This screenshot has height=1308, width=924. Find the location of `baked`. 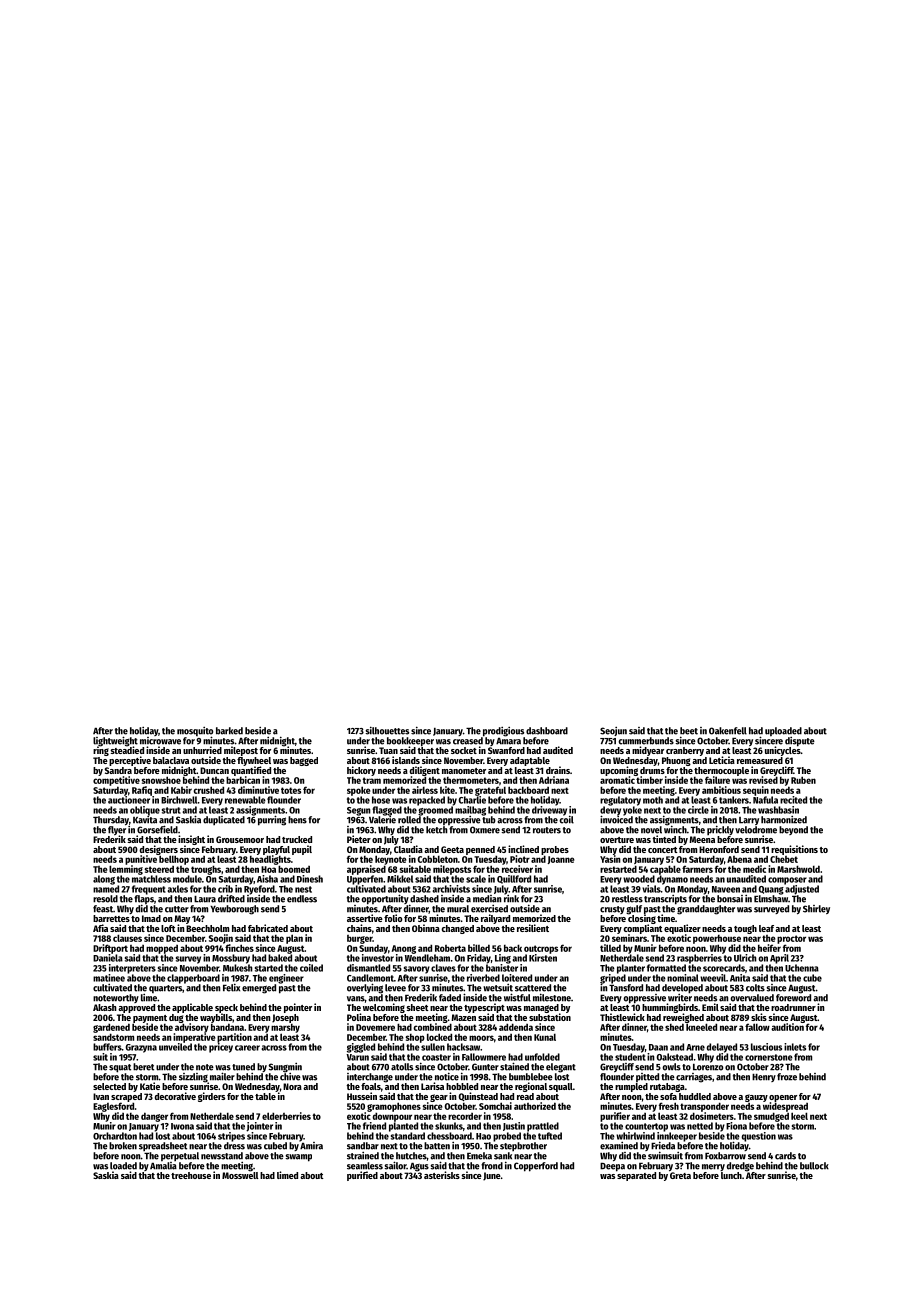

baked is located at coordinates (280, 958).
